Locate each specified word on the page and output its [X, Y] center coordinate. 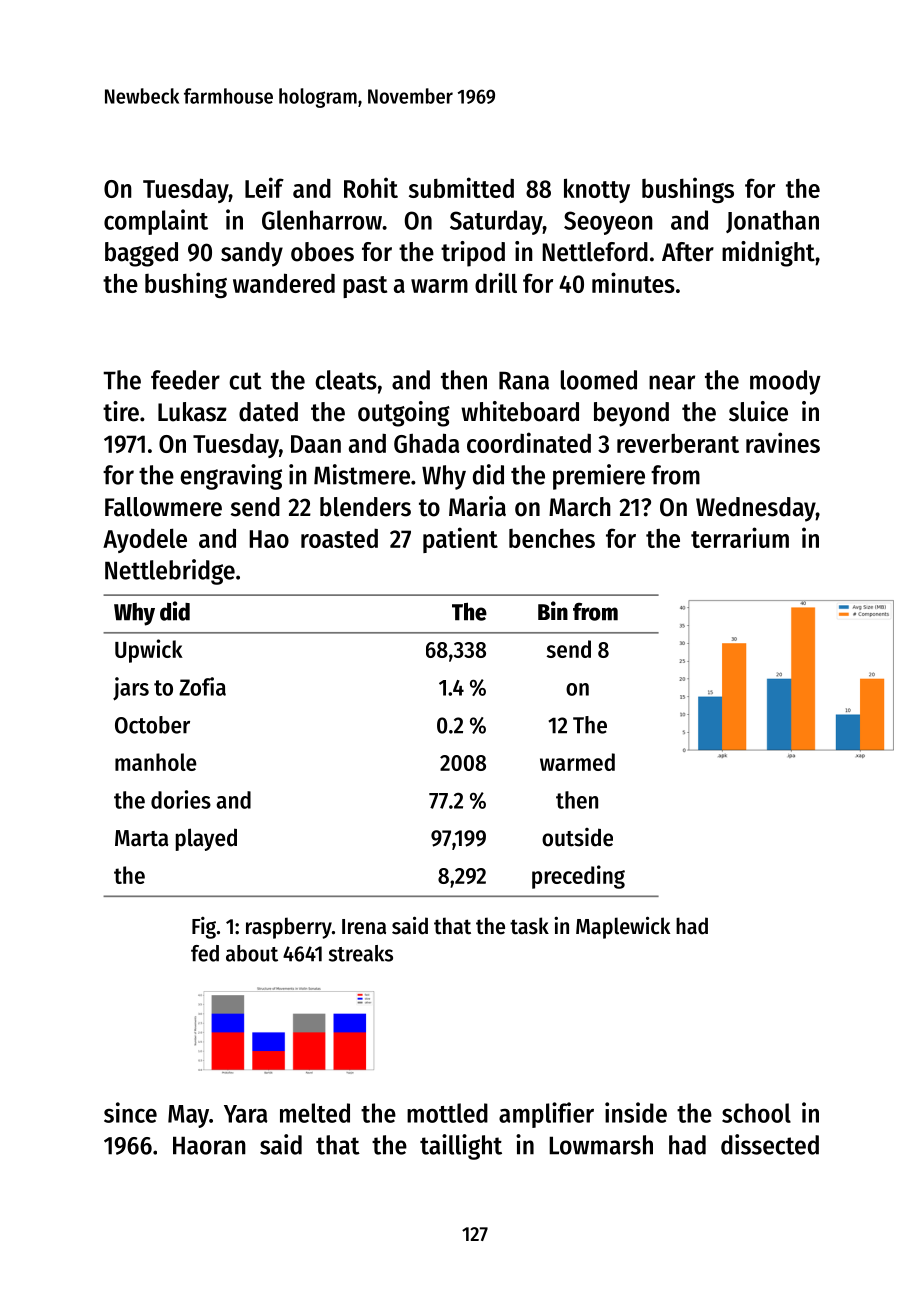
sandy [252, 254]
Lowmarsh [601, 1145]
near [672, 382]
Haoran [209, 1145]
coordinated [529, 442]
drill [496, 282]
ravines [783, 442]
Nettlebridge [170, 572]
